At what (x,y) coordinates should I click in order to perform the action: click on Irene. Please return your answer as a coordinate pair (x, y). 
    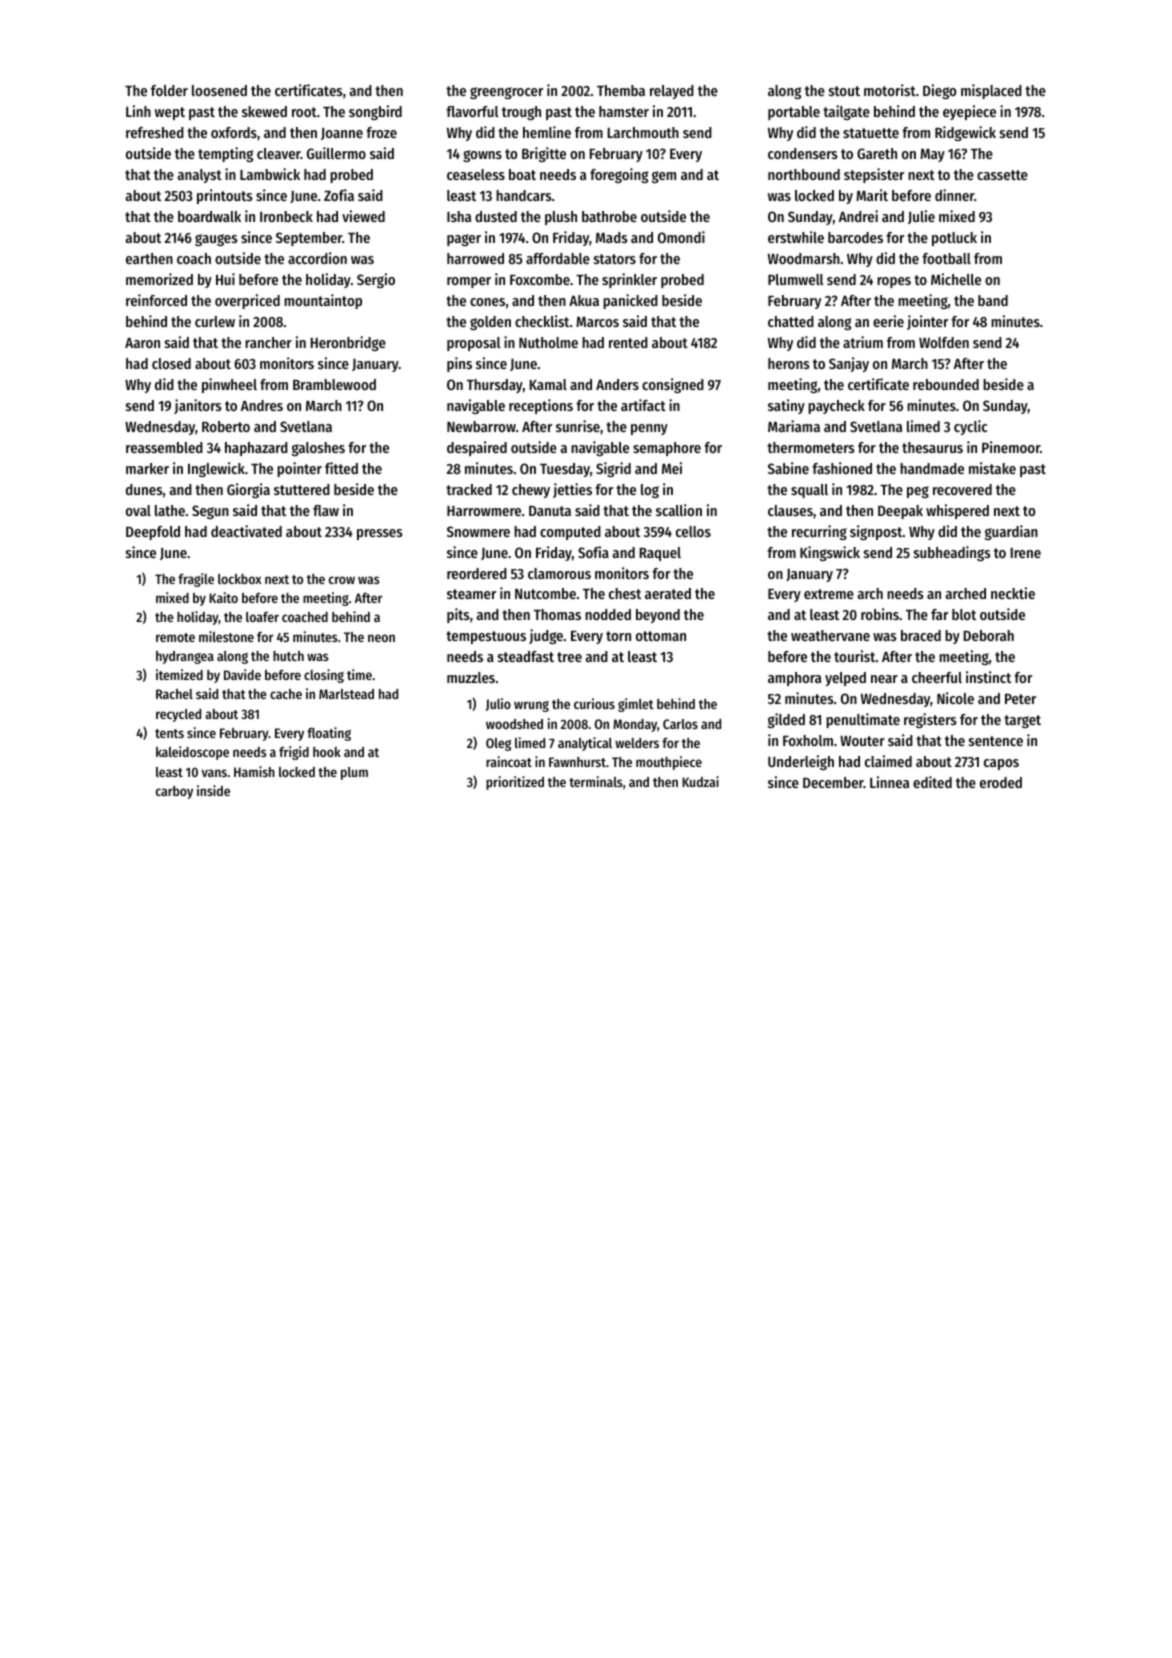
    Looking at the image, I should click on (1026, 553).
